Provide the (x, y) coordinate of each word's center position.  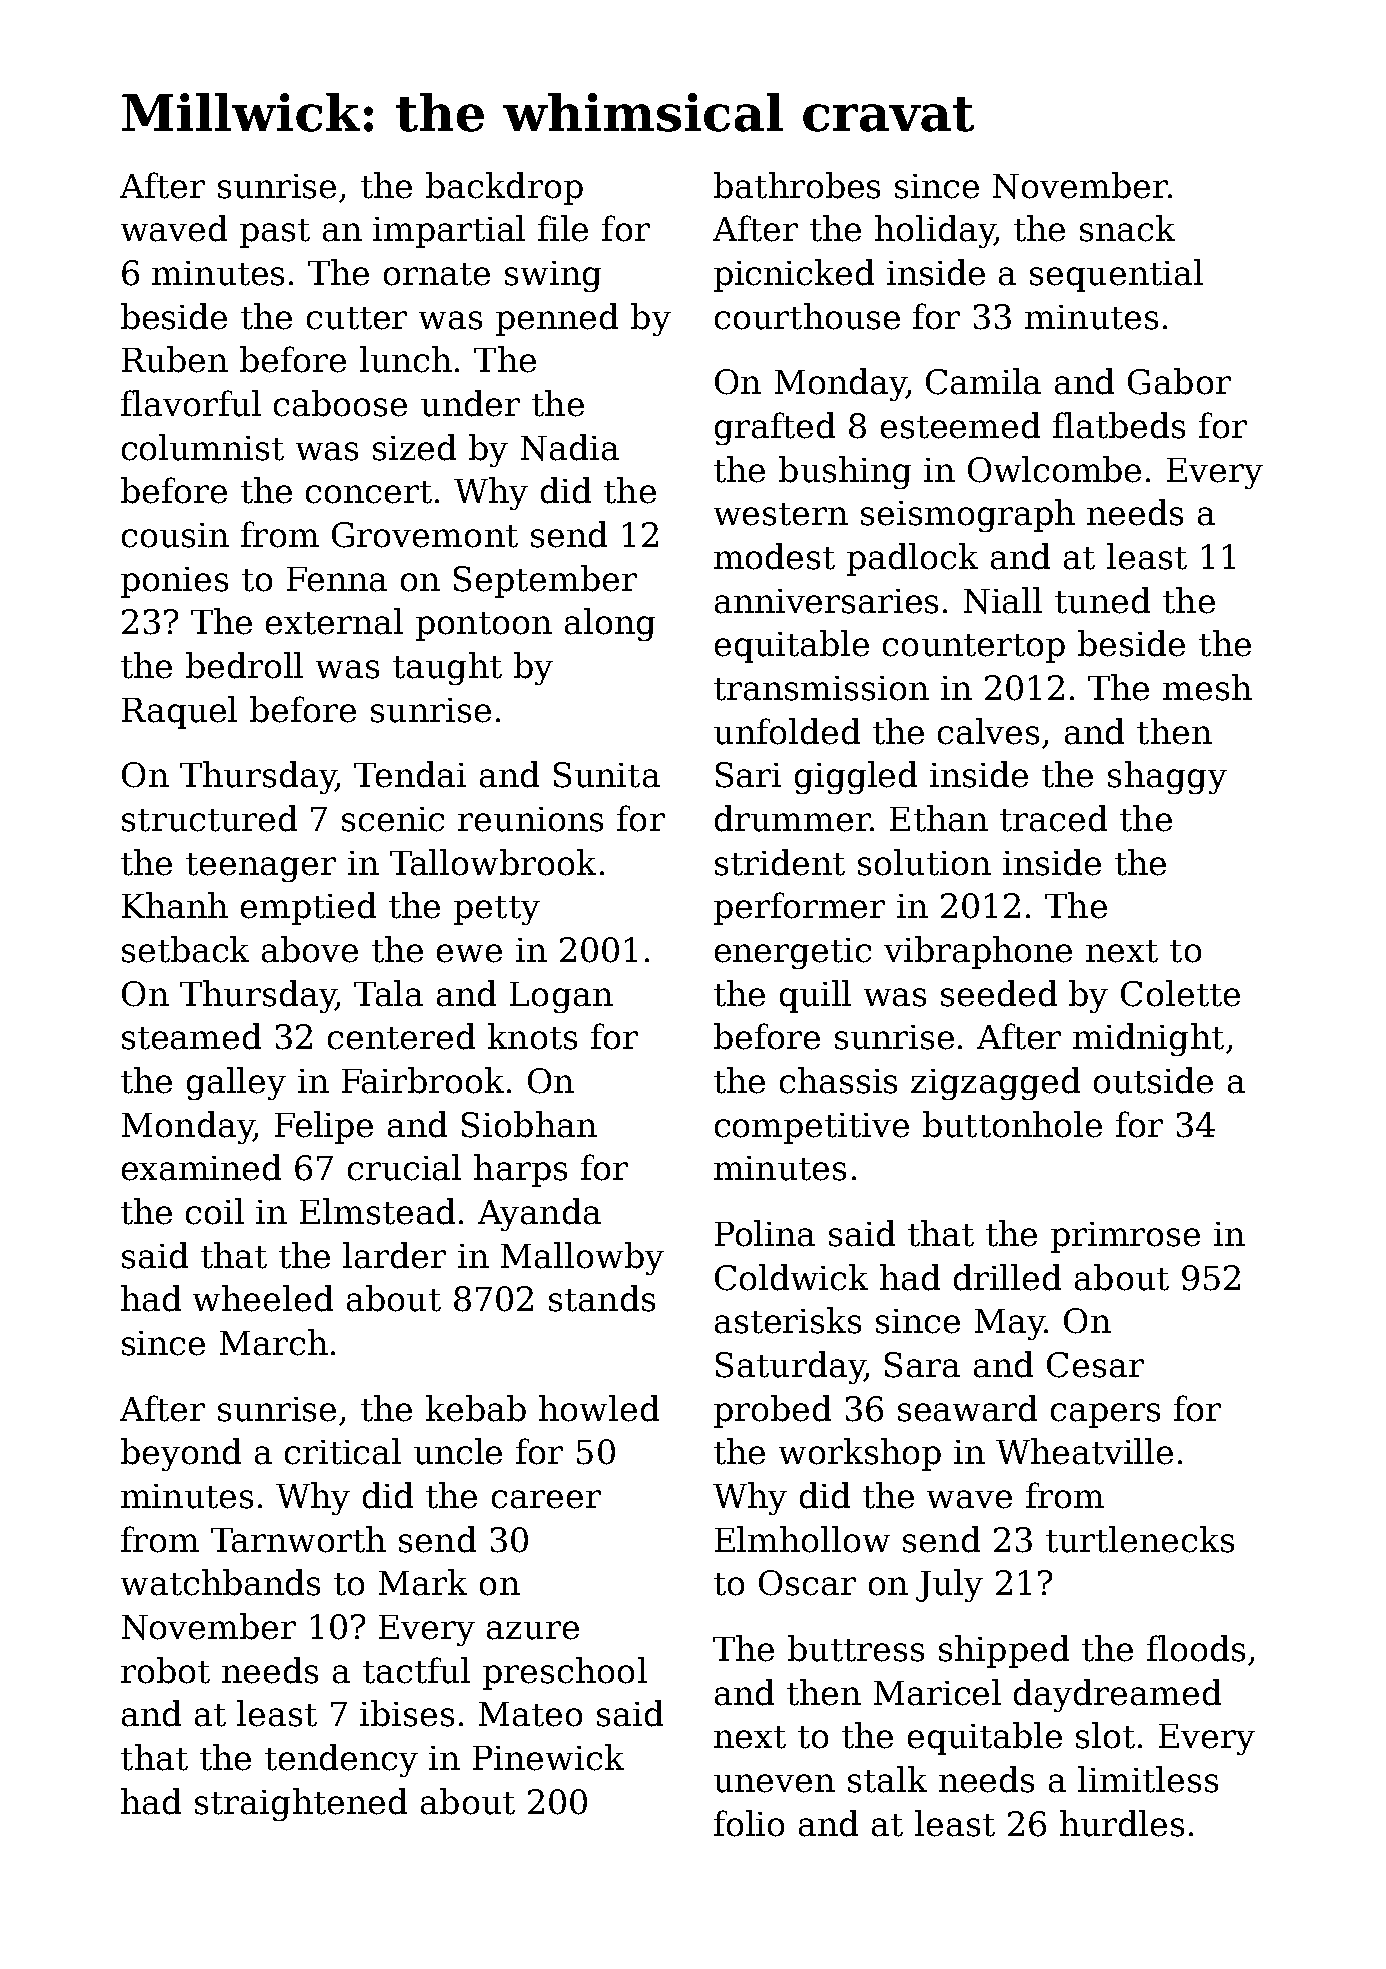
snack (1127, 228)
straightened (301, 1804)
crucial (404, 1167)
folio (749, 1823)
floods (1196, 1648)
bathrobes (797, 185)
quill (815, 996)
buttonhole (1012, 1124)
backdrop (504, 188)
